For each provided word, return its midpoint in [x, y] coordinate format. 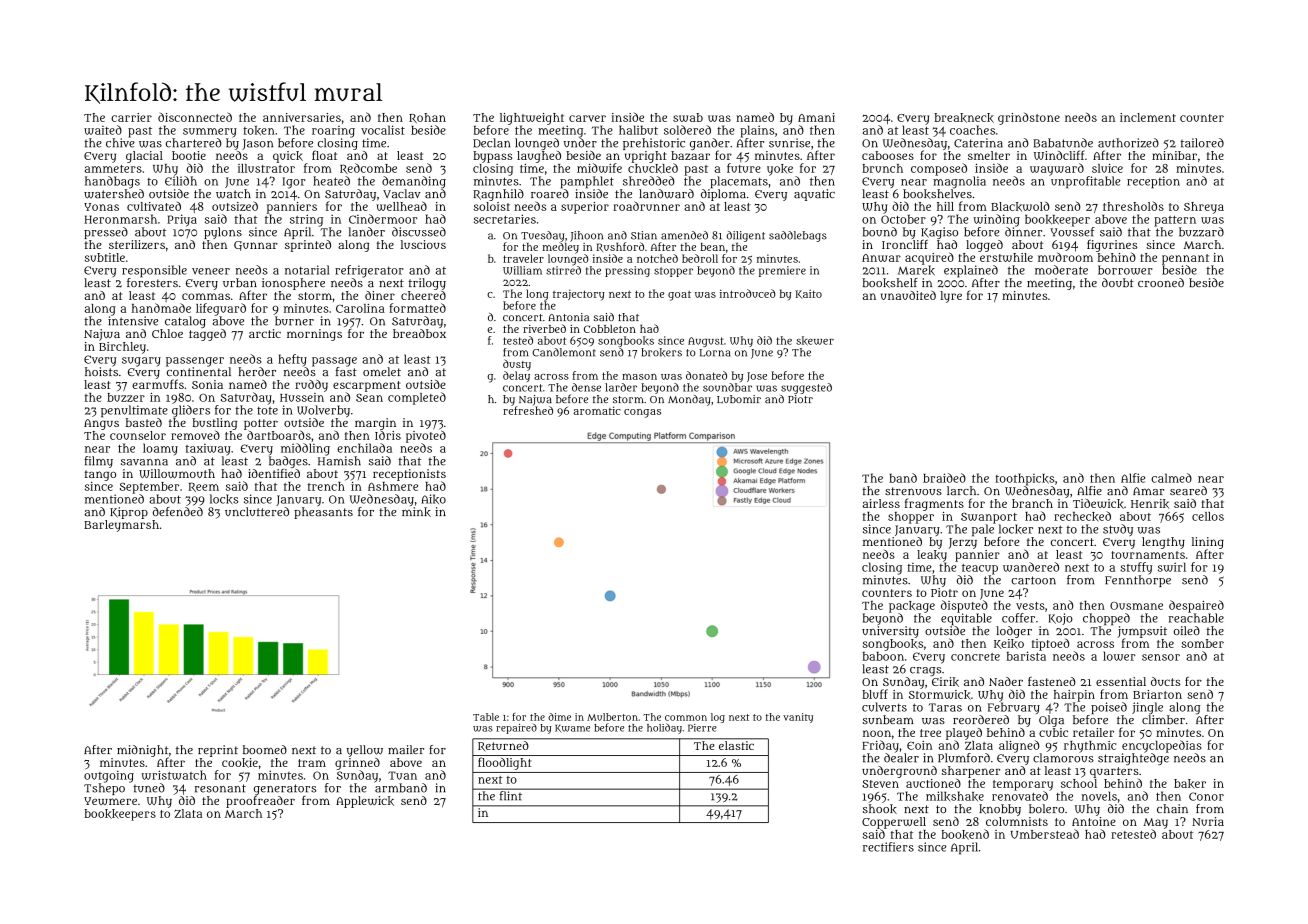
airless [881, 503]
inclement [1148, 117]
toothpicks [1024, 479]
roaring [333, 132]
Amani [816, 117]
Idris [388, 435]
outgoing [109, 776]
